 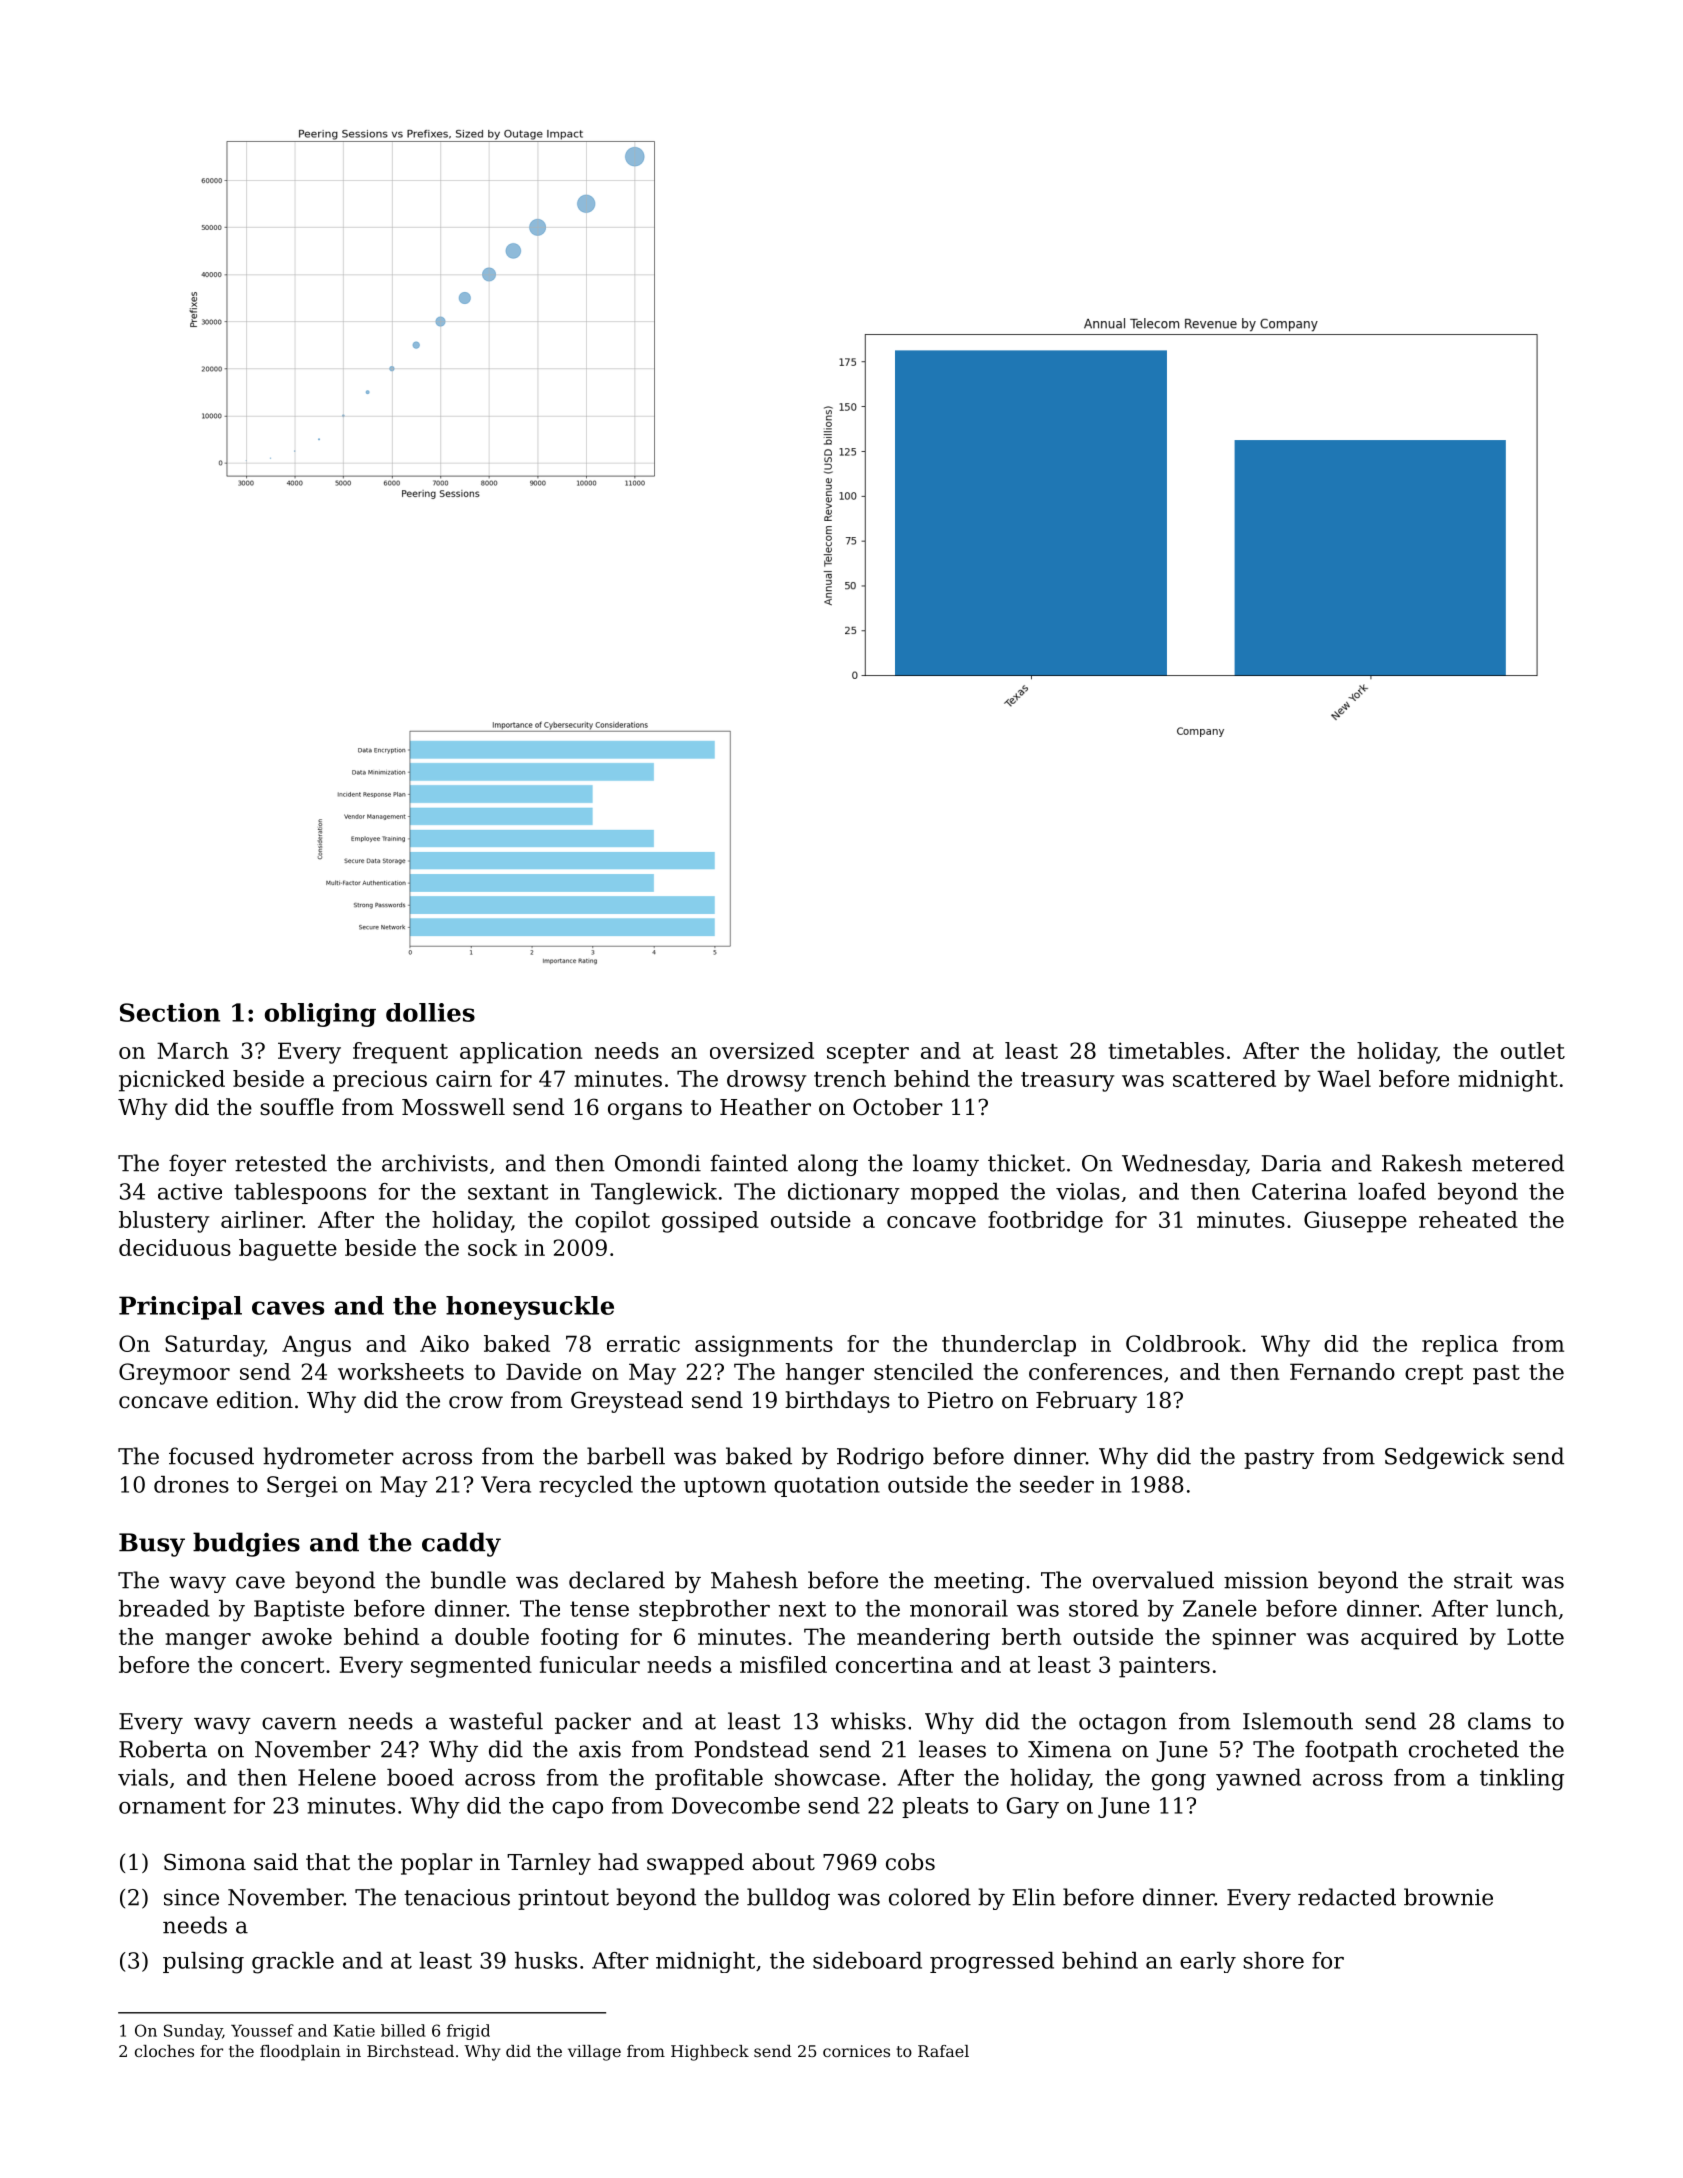 I want to click on outlet, so click(x=1533, y=1050).
